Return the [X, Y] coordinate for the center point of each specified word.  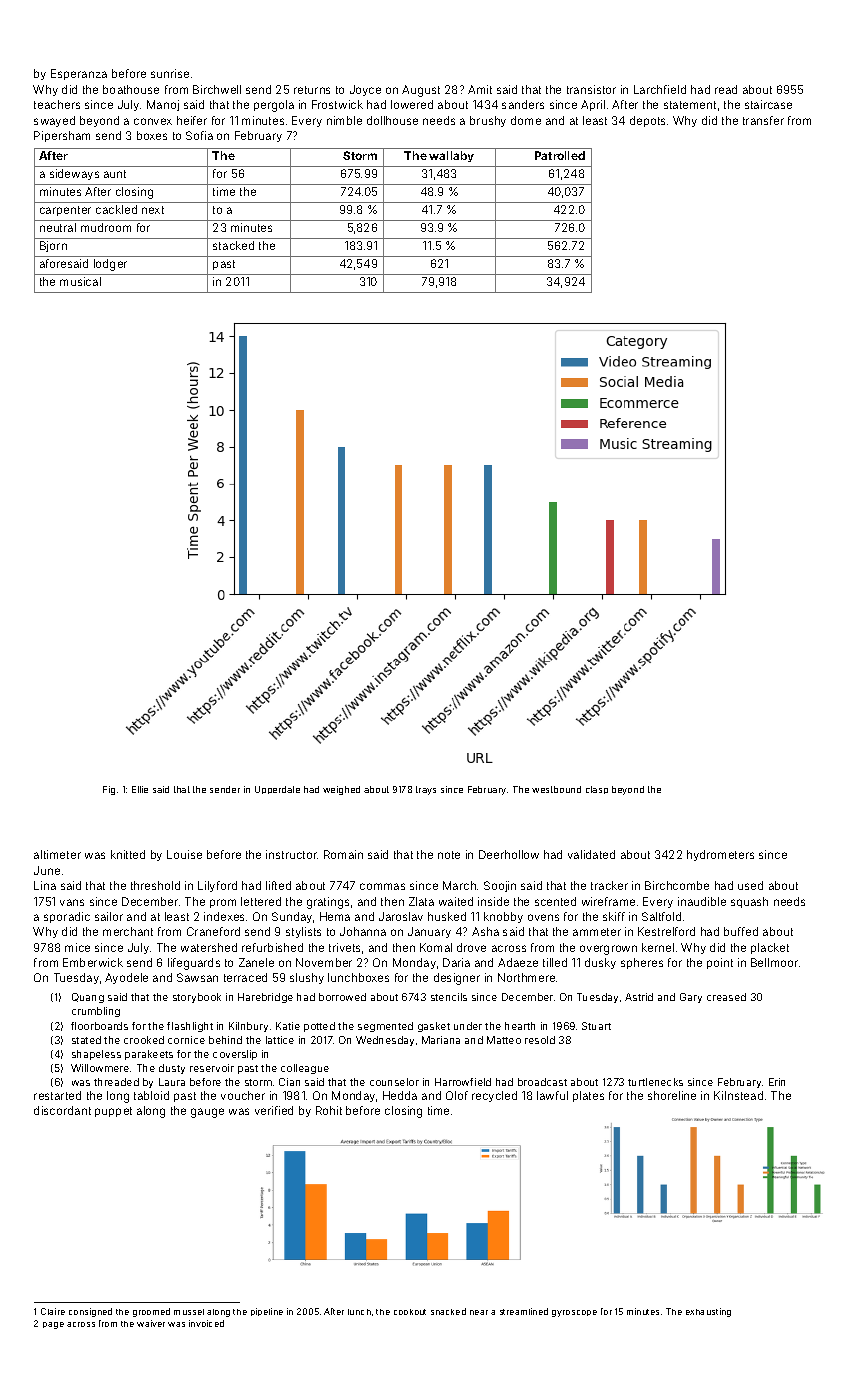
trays [426, 790]
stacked [233, 245]
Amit [480, 89]
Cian [289, 1082]
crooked [144, 1040]
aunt [115, 174]
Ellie [140, 789]
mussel [189, 1312]
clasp [597, 790]
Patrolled [560, 155]
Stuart [596, 1026]
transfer [763, 120]
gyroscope [574, 1313]
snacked [448, 1311]
